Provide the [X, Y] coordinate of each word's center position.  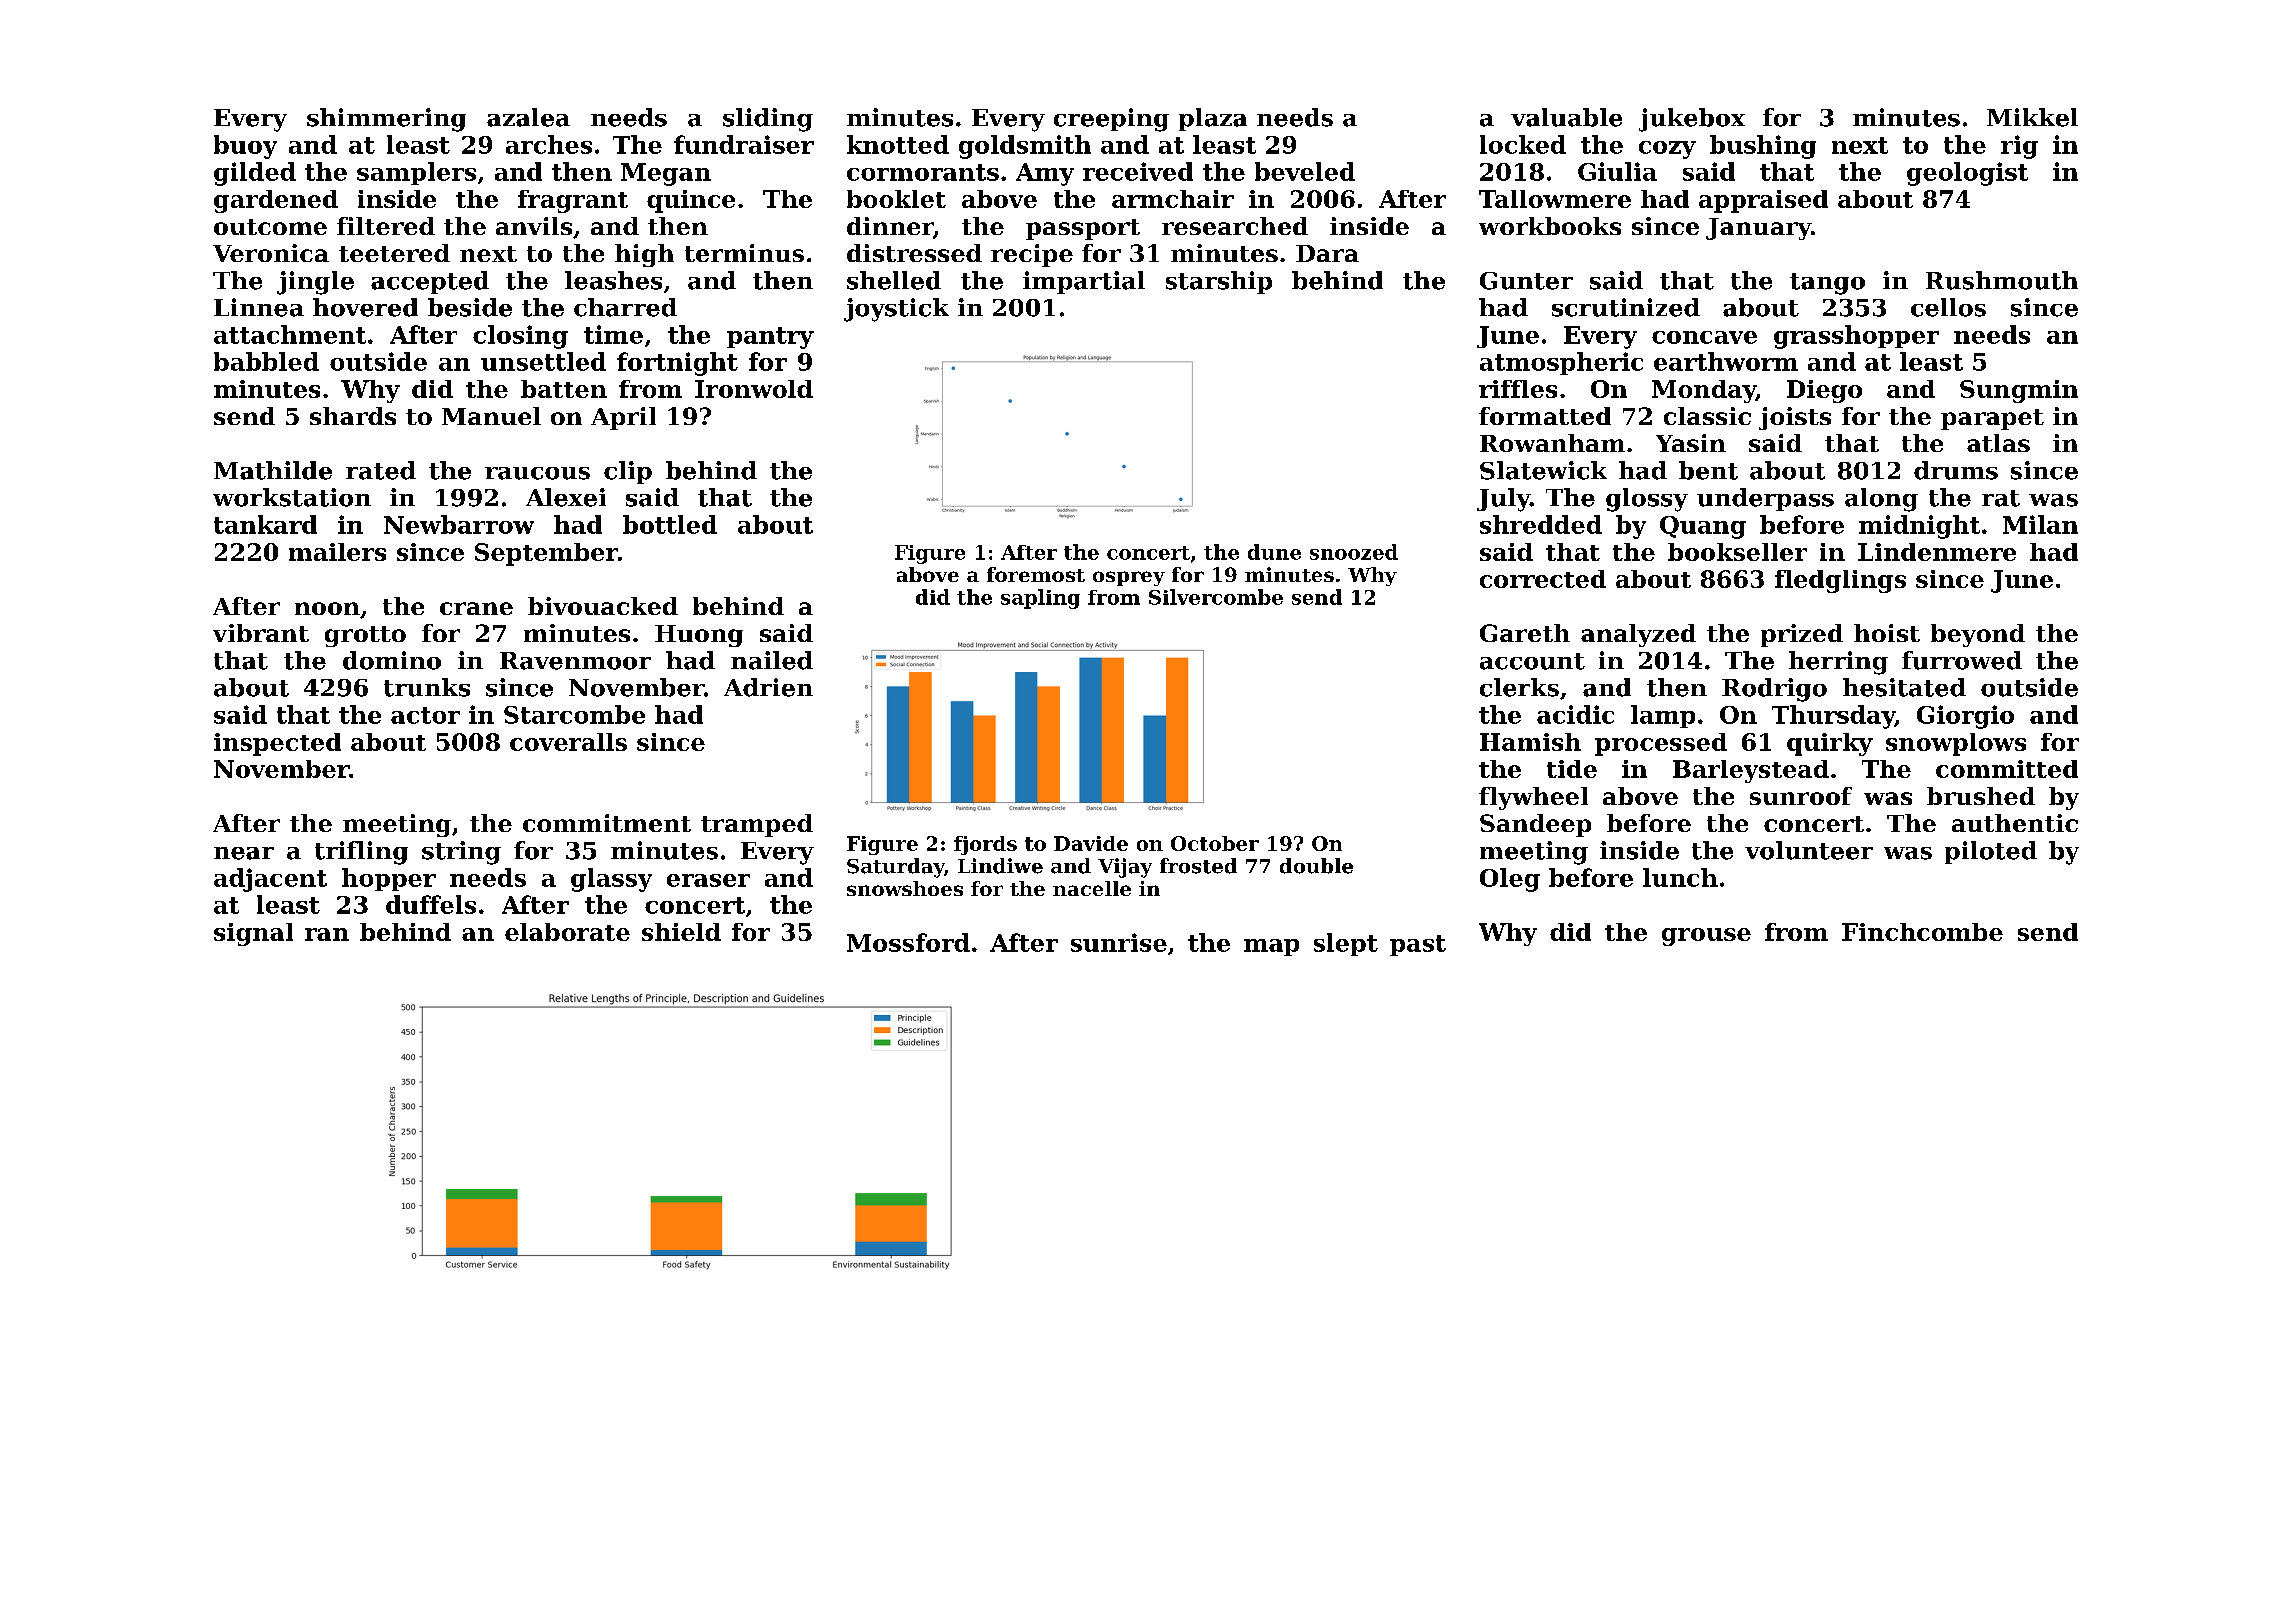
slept [1346, 944]
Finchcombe [1922, 932]
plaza [1213, 119]
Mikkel [2032, 117]
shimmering [386, 120]
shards [353, 416]
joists [1795, 418]
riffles [1518, 389]
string [461, 853]
